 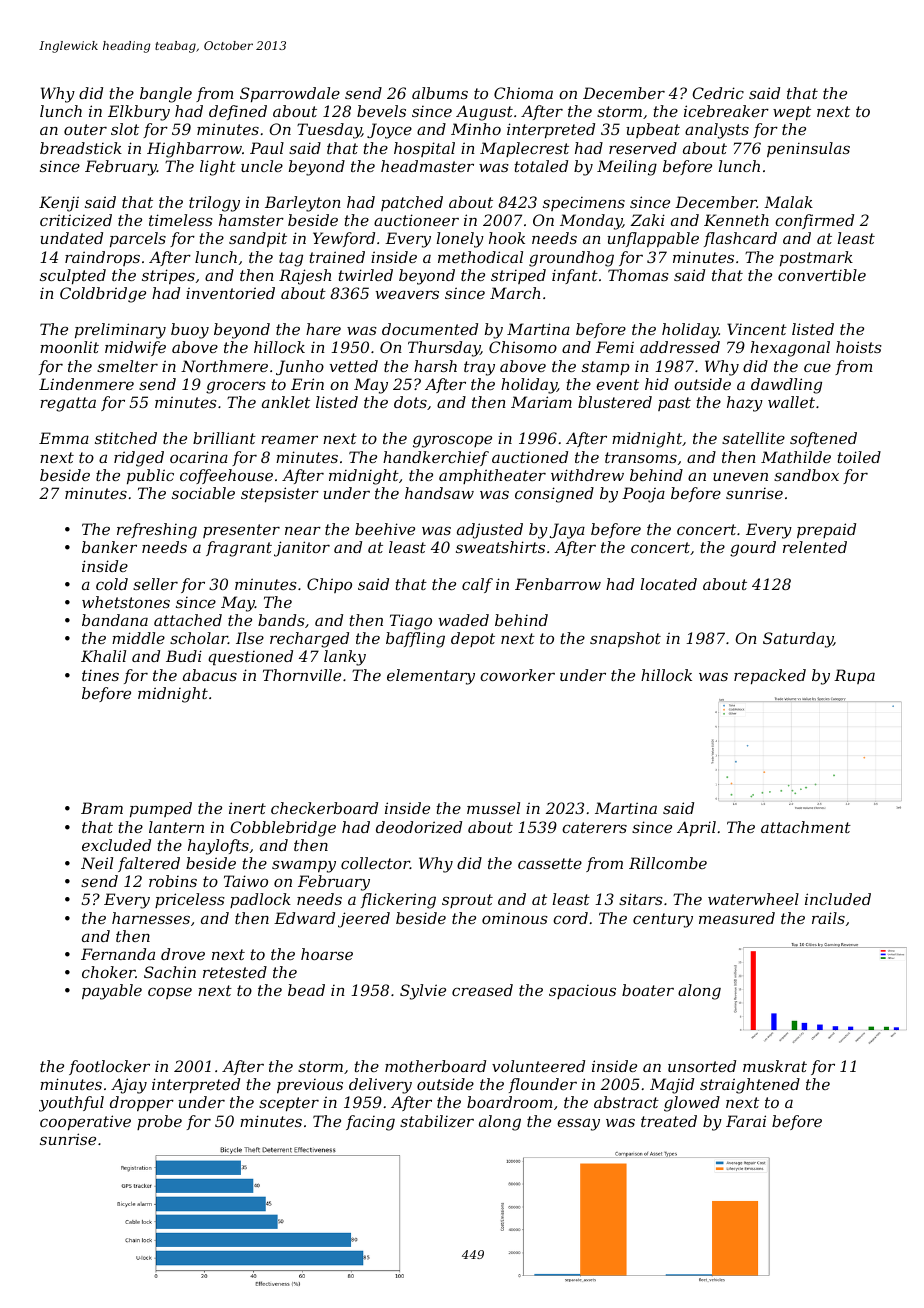 I want to click on Neil, so click(x=97, y=863).
